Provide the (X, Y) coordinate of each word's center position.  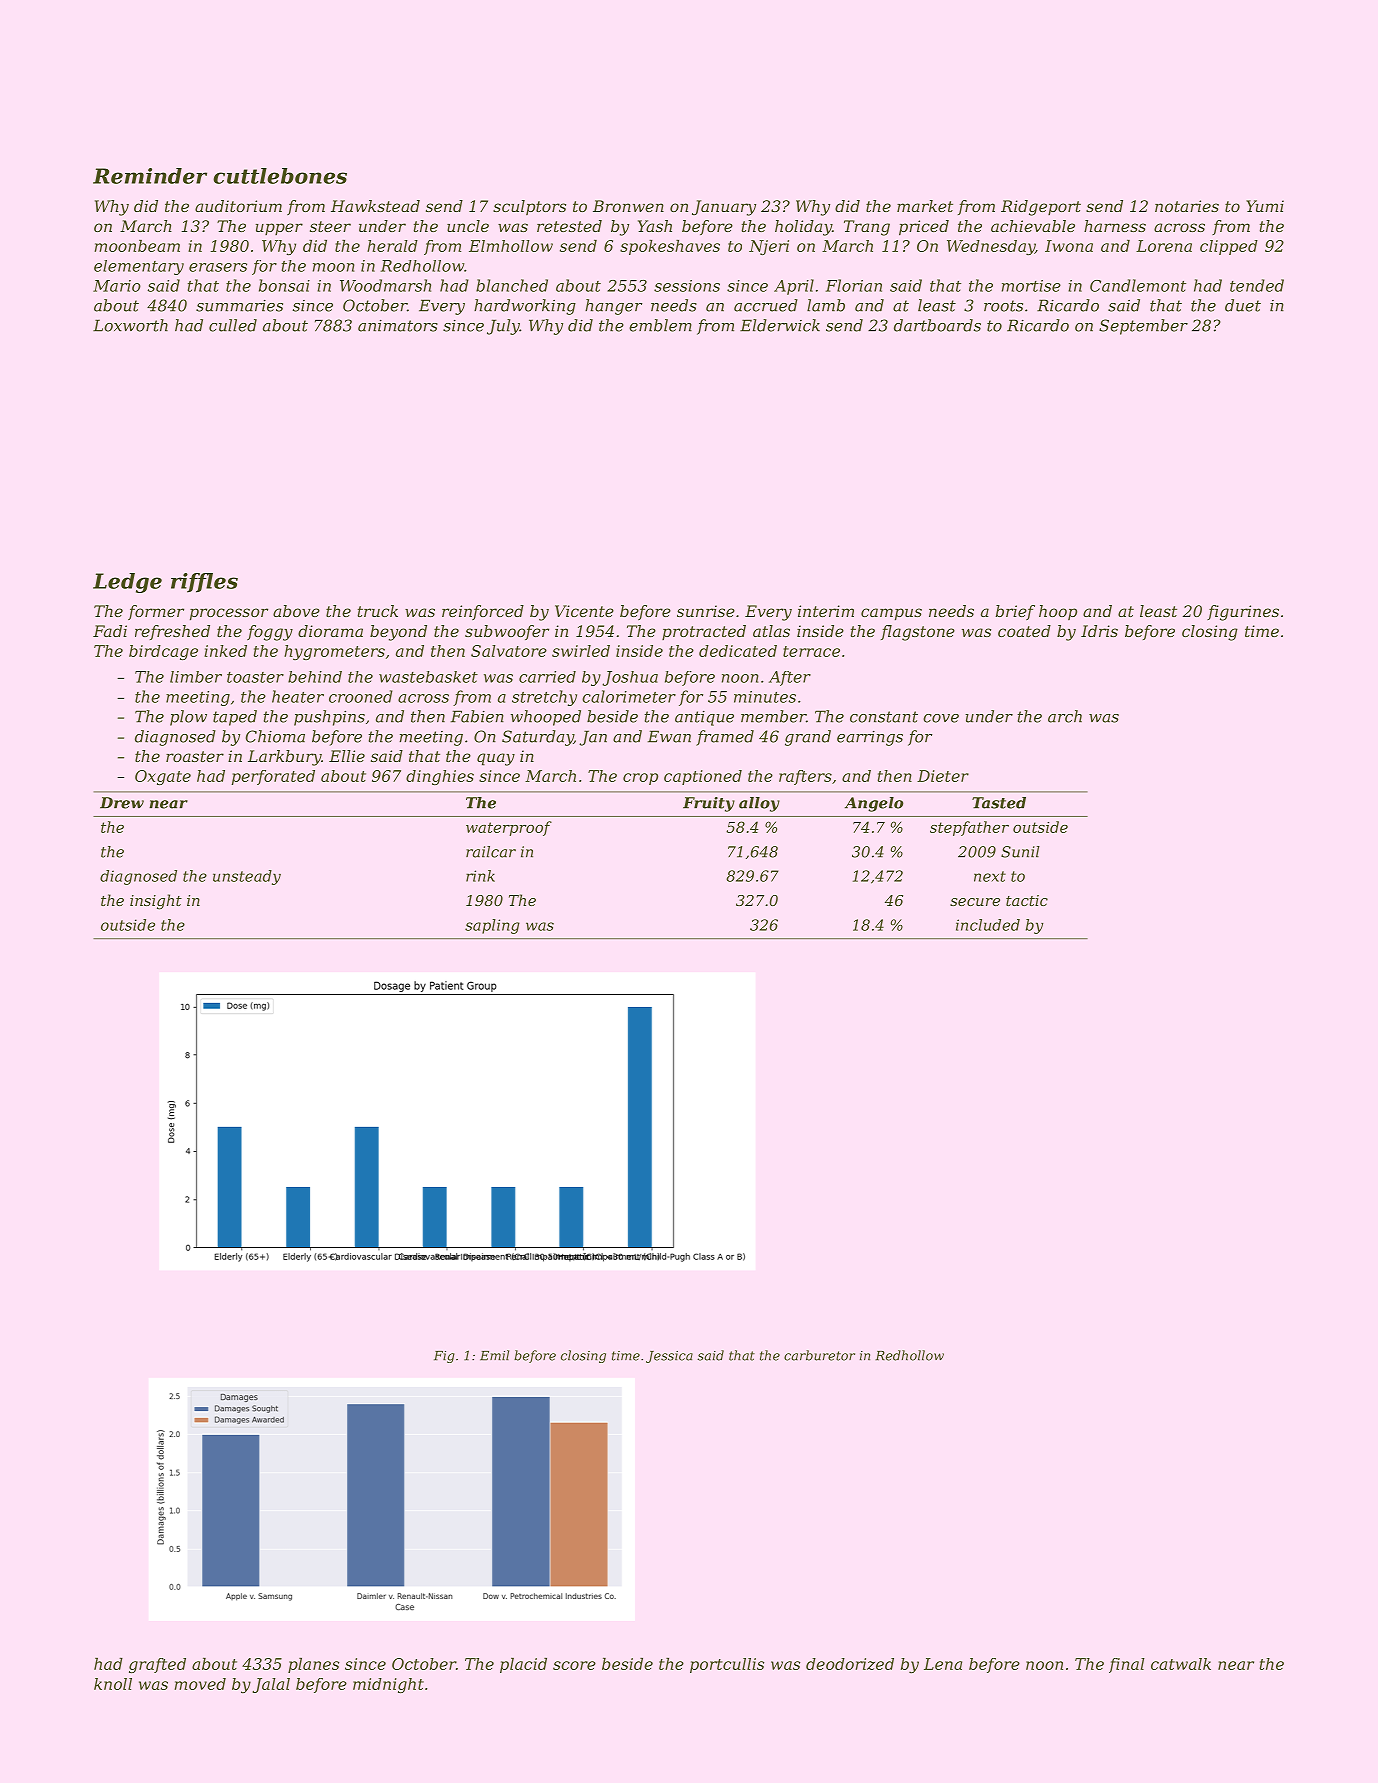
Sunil (1020, 852)
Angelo (874, 804)
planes (313, 1665)
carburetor (819, 1355)
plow (188, 718)
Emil (494, 1355)
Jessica (669, 1357)
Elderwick (780, 325)
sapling (492, 926)
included (988, 925)
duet (1243, 305)
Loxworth (130, 325)
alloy (759, 804)
